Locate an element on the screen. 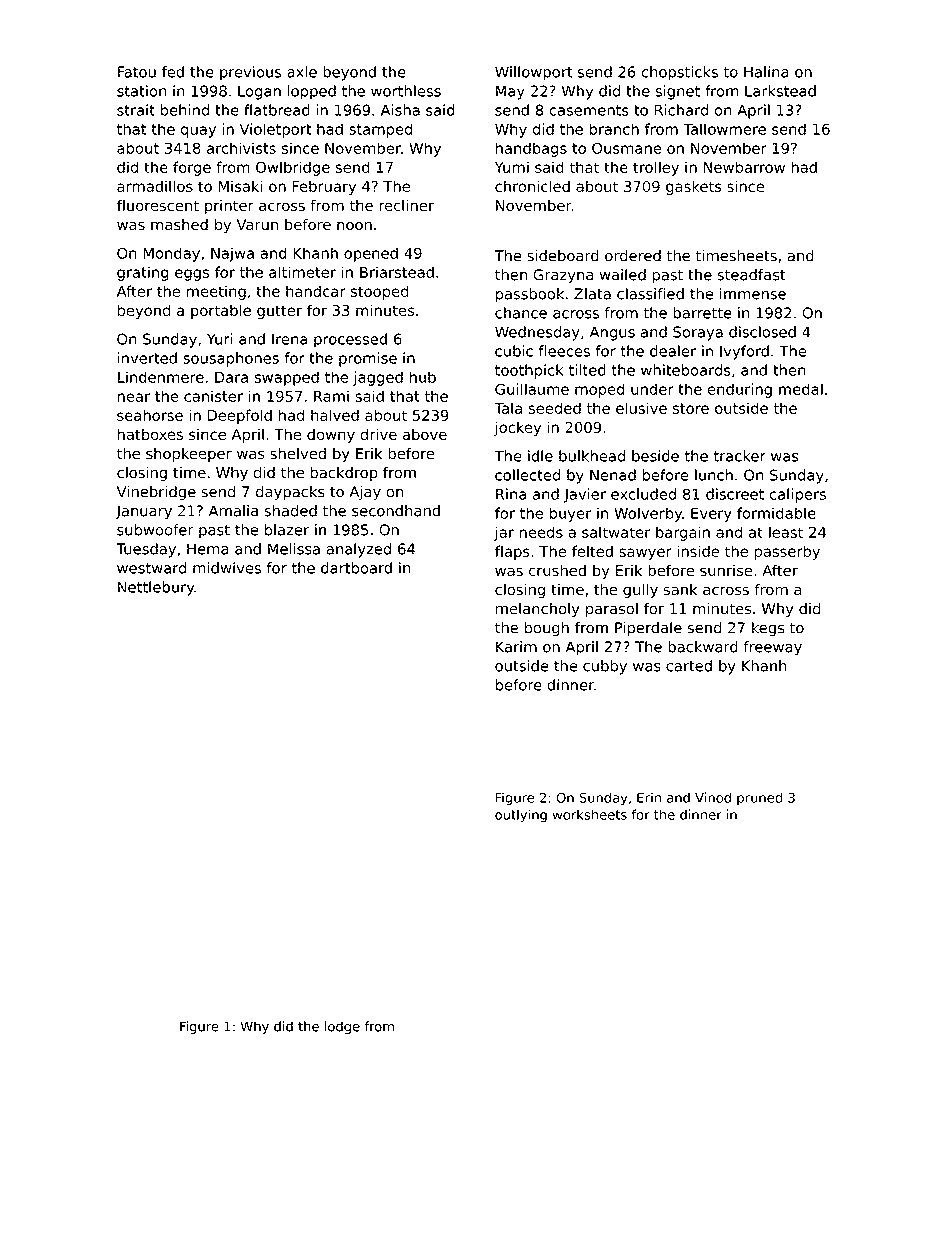 Image resolution: width=952 pixels, height=1233 pixels. dealer is located at coordinates (673, 351).
